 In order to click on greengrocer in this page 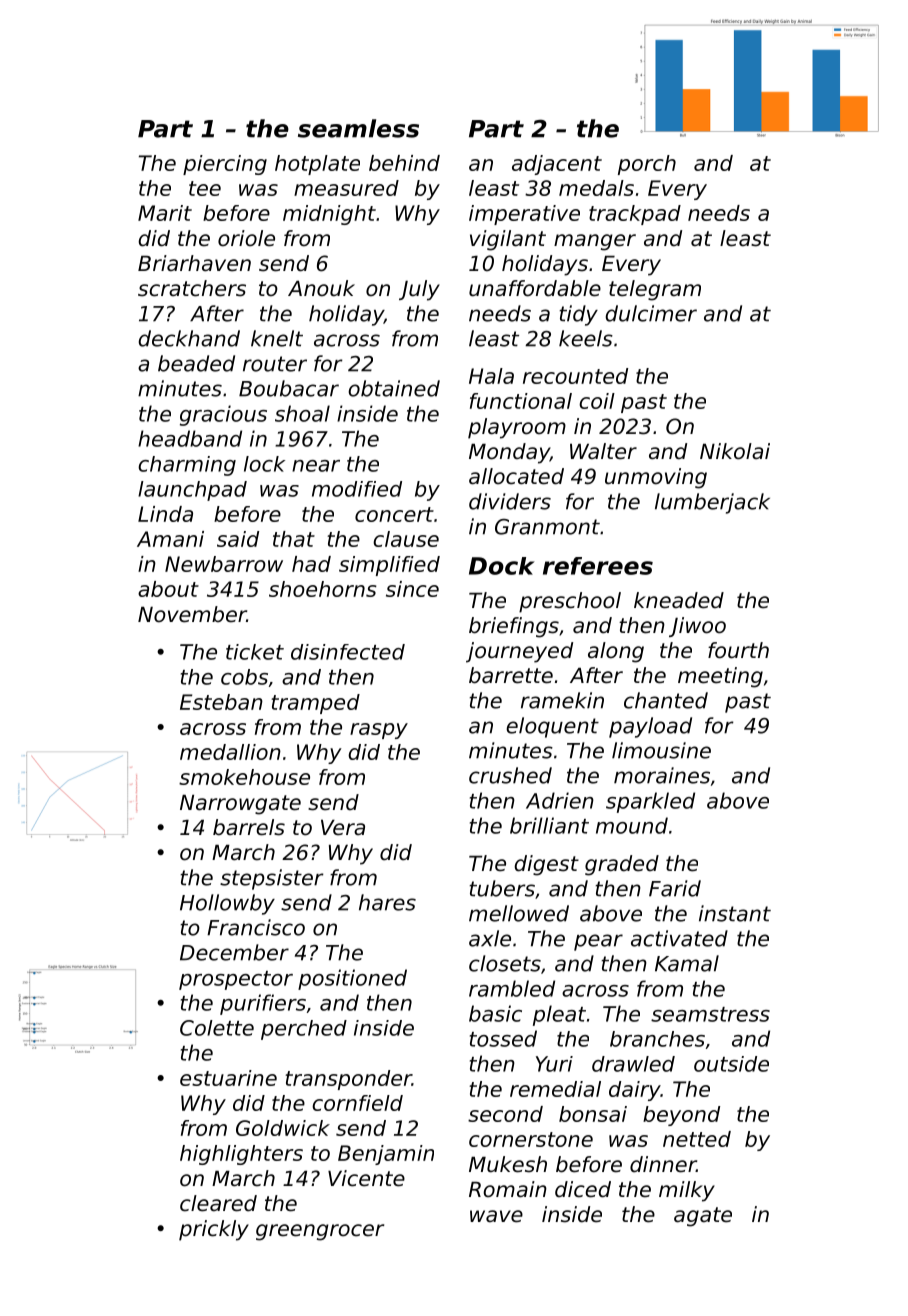, I will do `click(320, 1232)`.
